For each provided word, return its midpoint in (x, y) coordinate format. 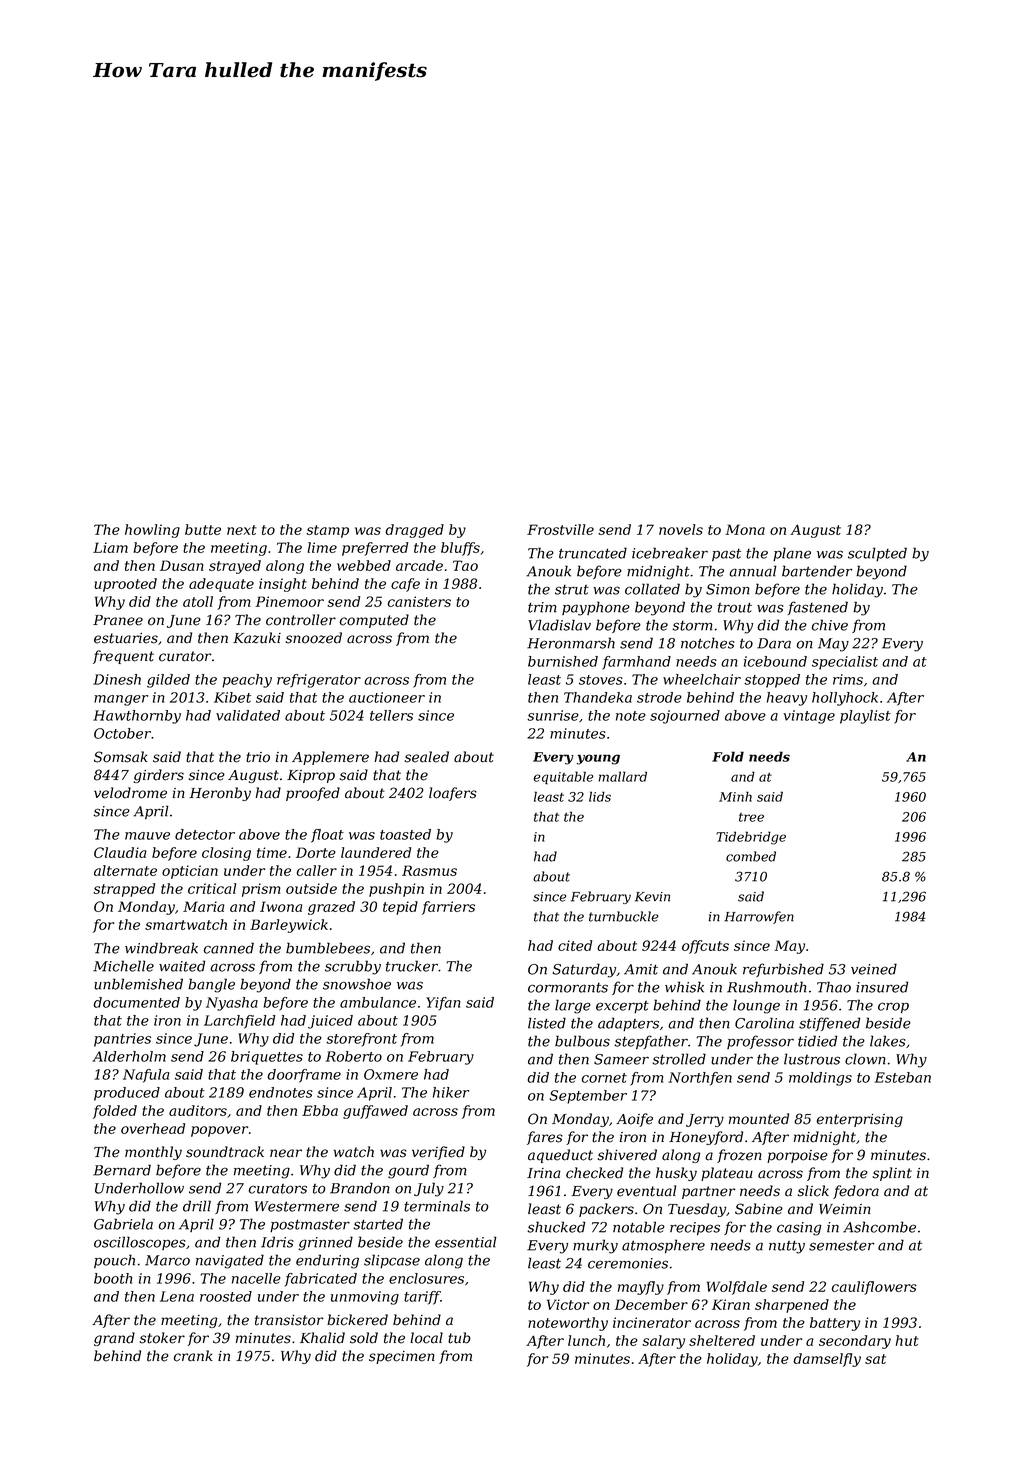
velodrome (130, 793)
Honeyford (706, 1138)
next (242, 530)
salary (663, 1342)
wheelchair (702, 679)
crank (193, 1356)
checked (594, 1173)
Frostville (560, 529)
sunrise (553, 715)
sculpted (877, 554)
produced (127, 1094)
